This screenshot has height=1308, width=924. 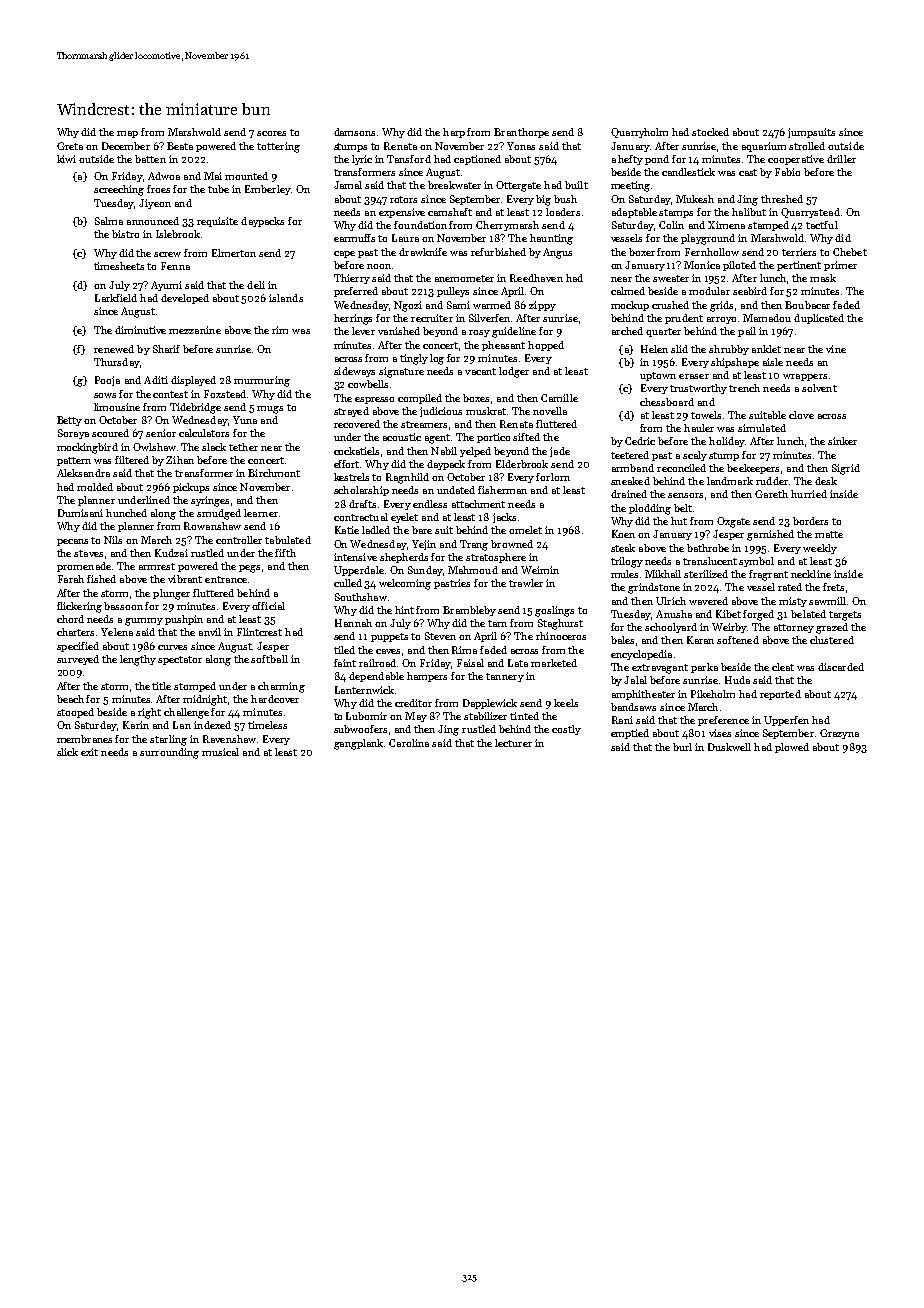 I want to click on pheasant, so click(x=503, y=346).
